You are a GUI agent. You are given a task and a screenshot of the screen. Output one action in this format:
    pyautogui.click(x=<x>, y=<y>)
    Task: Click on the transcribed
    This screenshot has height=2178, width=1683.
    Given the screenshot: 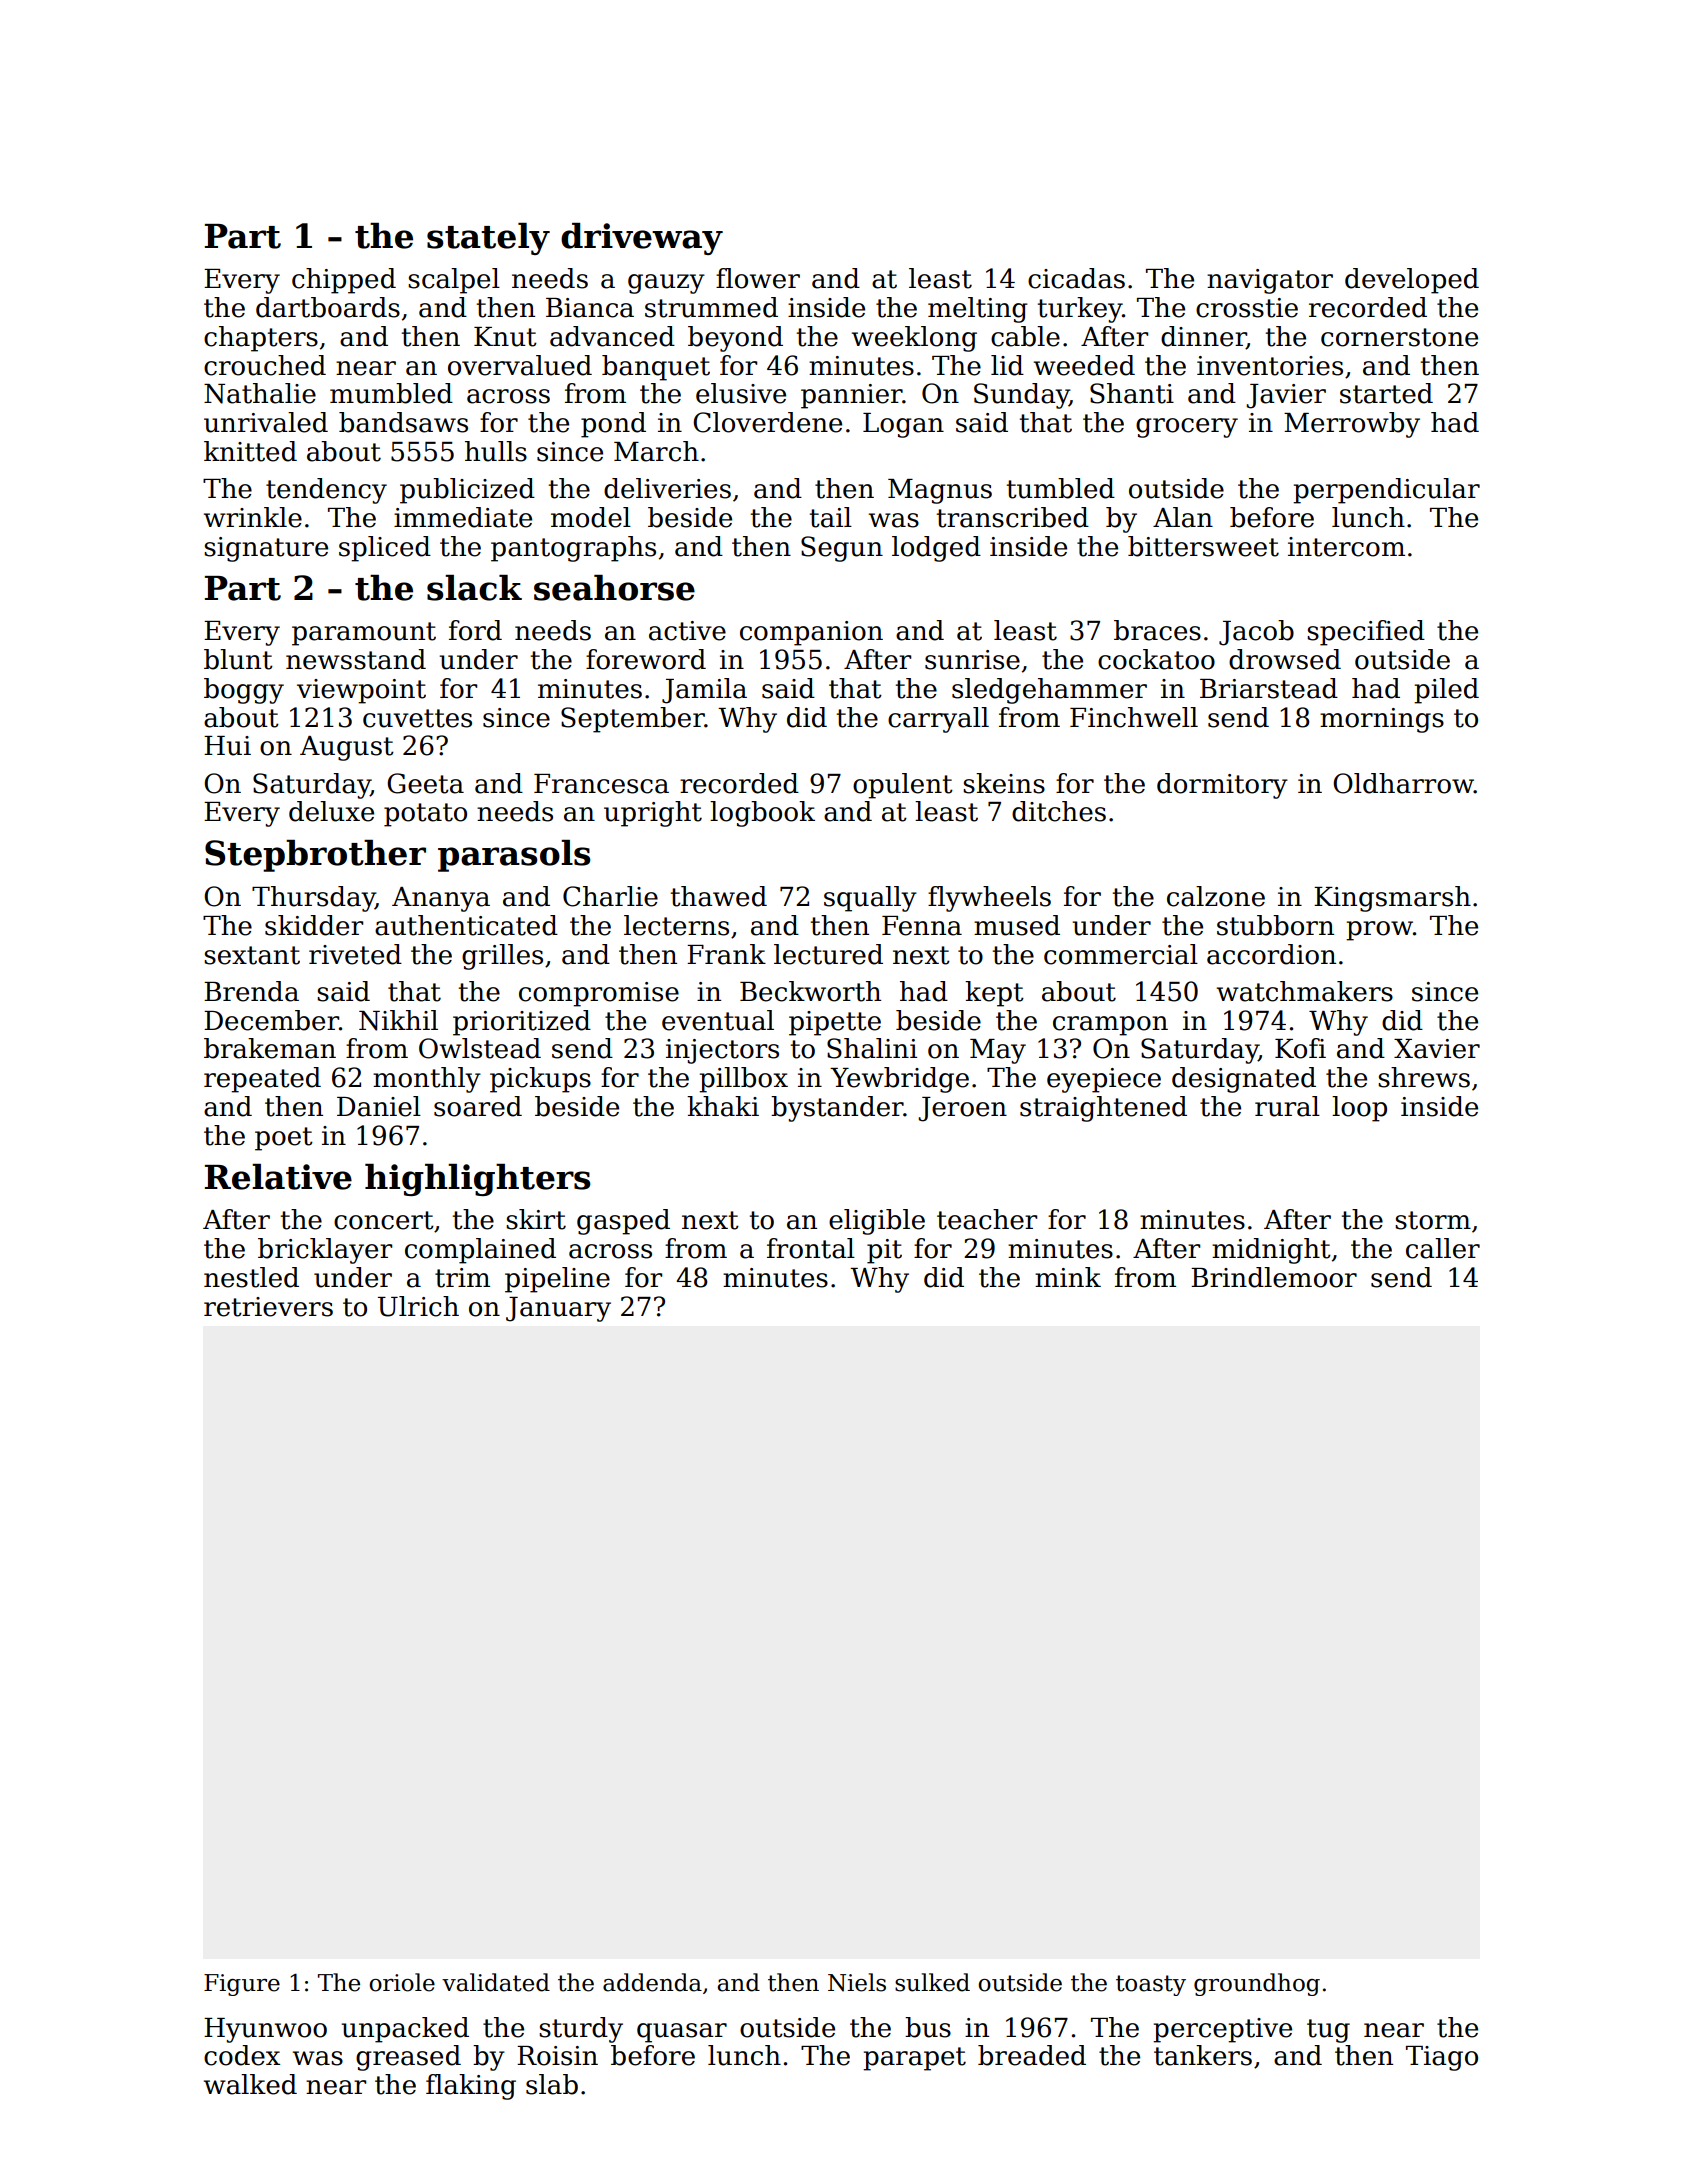 What is the action you would take?
    pyautogui.click(x=1013, y=517)
